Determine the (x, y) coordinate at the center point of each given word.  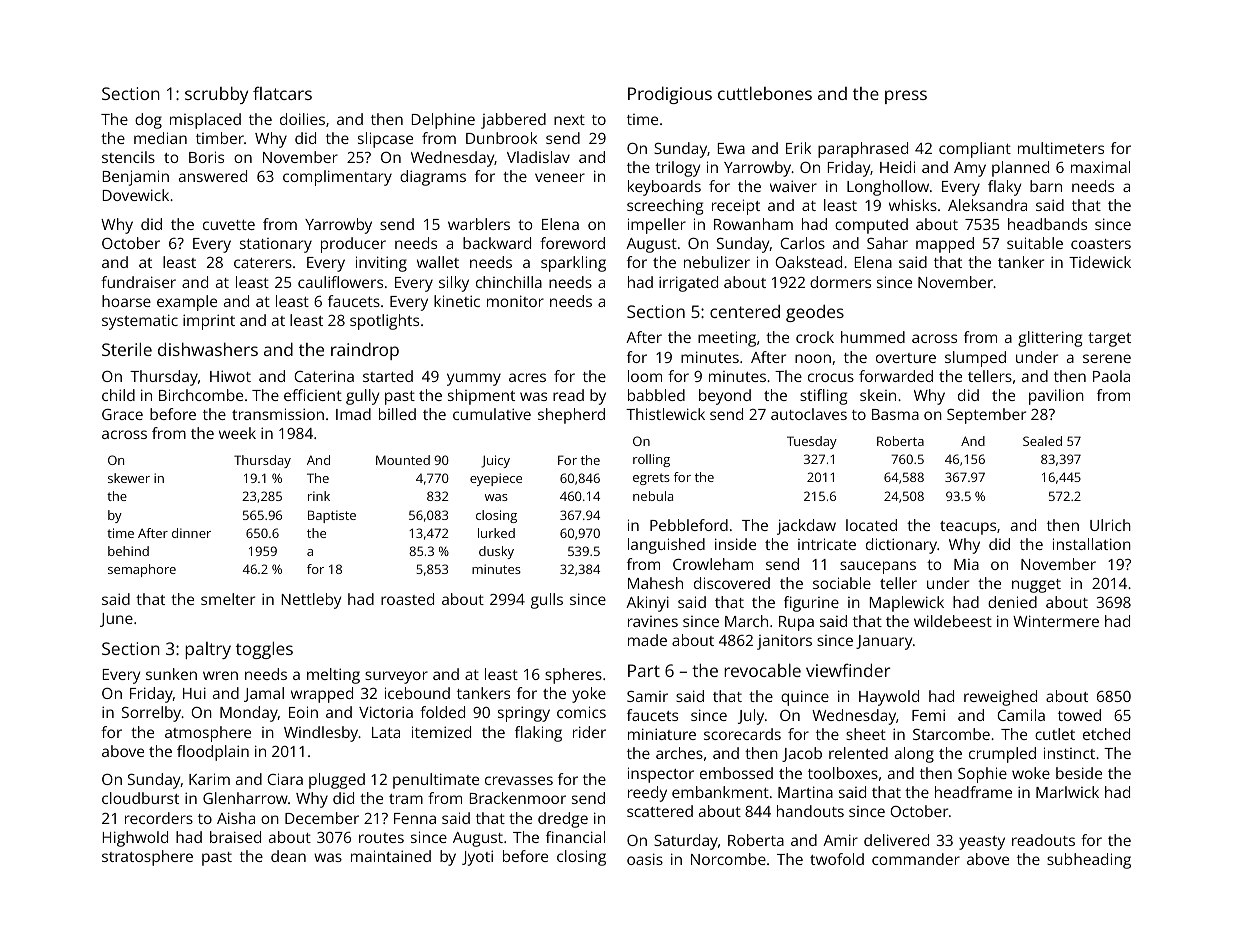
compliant (975, 150)
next (569, 120)
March (746, 621)
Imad (353, 414)
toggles (264, 650)
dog (148, 121)
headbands (1047, 224)
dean (288, 856)
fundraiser (138, 282)
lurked (496, 533)
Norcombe (728, 859)
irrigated (688, 284)
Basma (895, 414)
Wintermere (1056, 621)
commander (916, 859)
